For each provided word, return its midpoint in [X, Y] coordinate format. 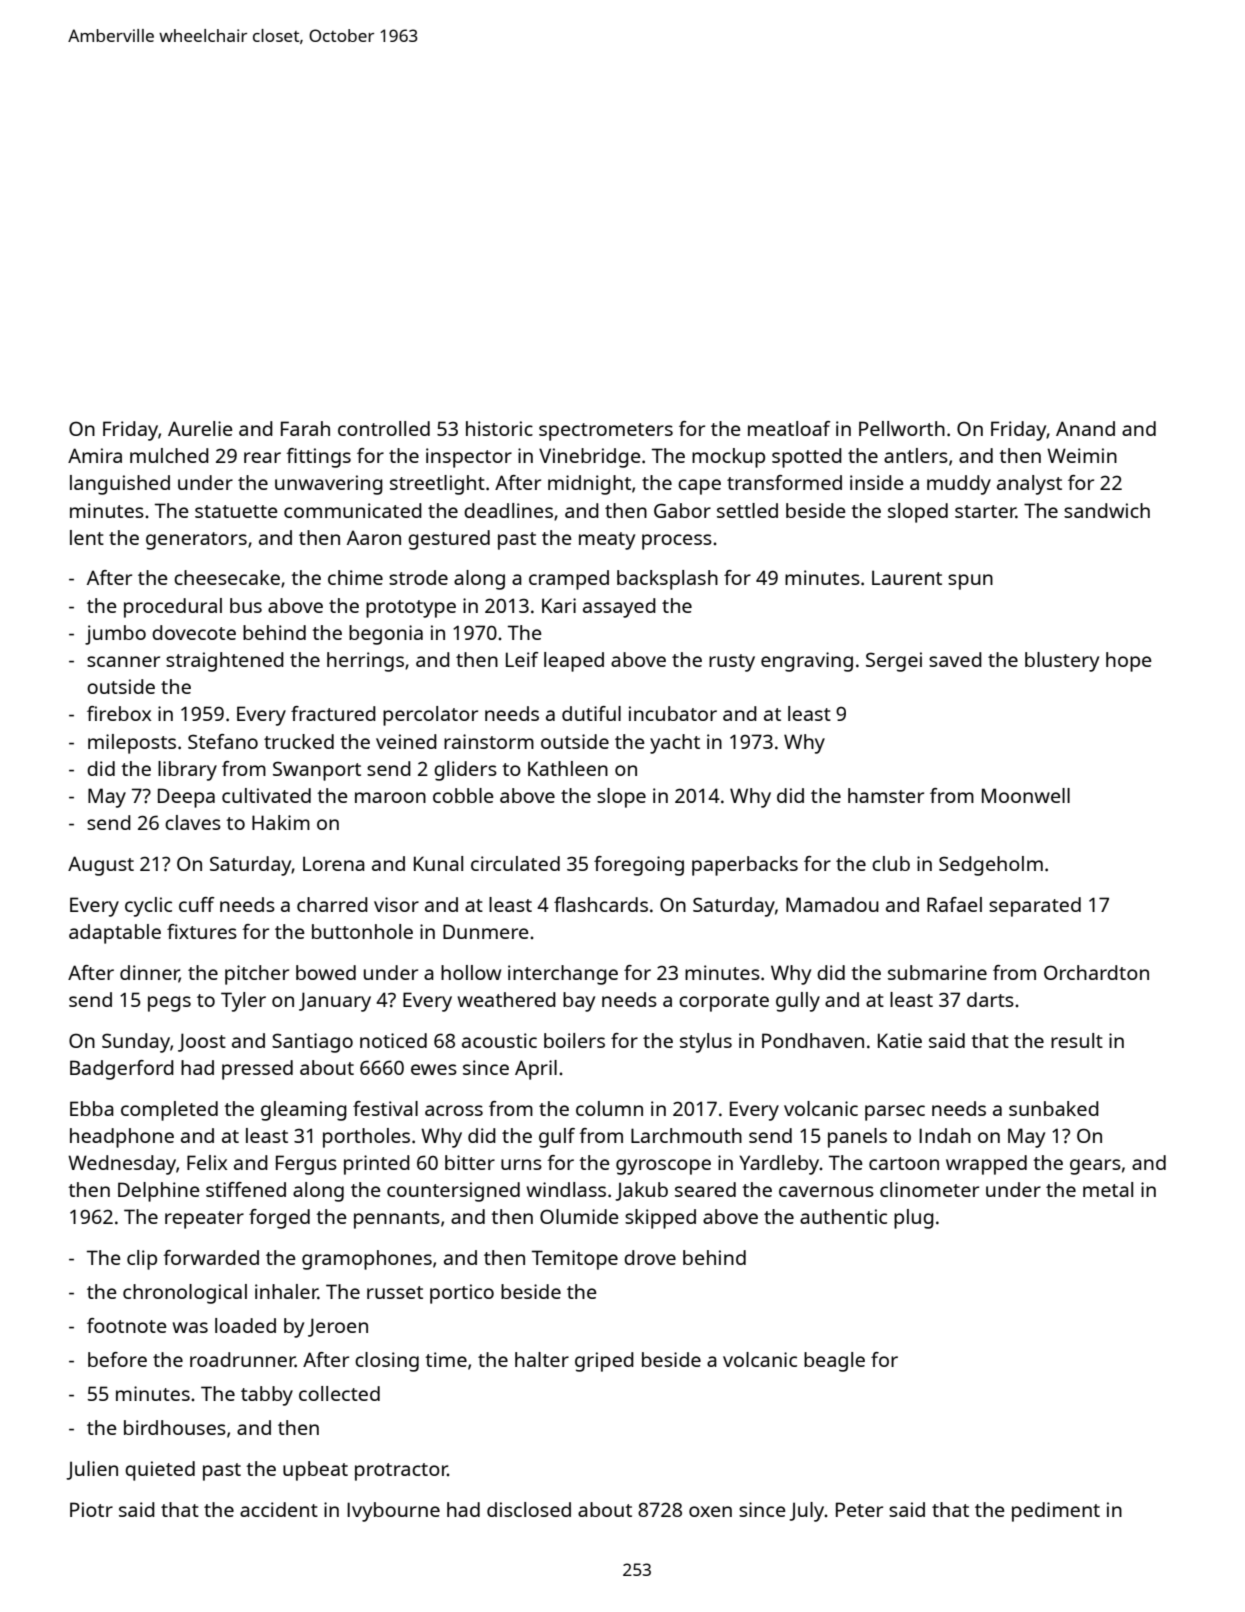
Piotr [91, 1509]
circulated [515, 863]
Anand [1085, 428]
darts [990, 999]
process [677, 542]
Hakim [281, 822]
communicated [353, 510]
